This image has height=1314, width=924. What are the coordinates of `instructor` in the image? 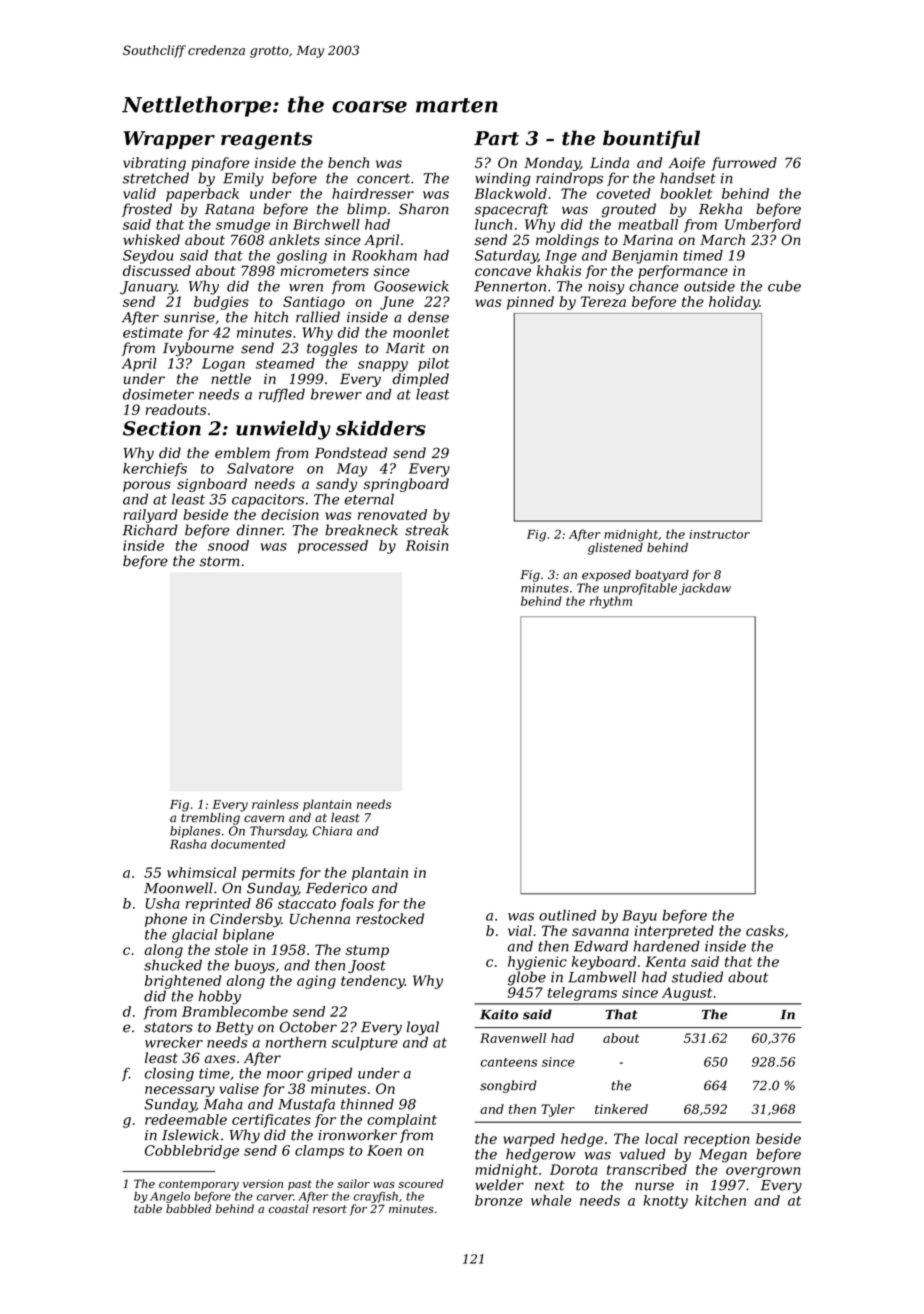 It's located at (719, 534).
